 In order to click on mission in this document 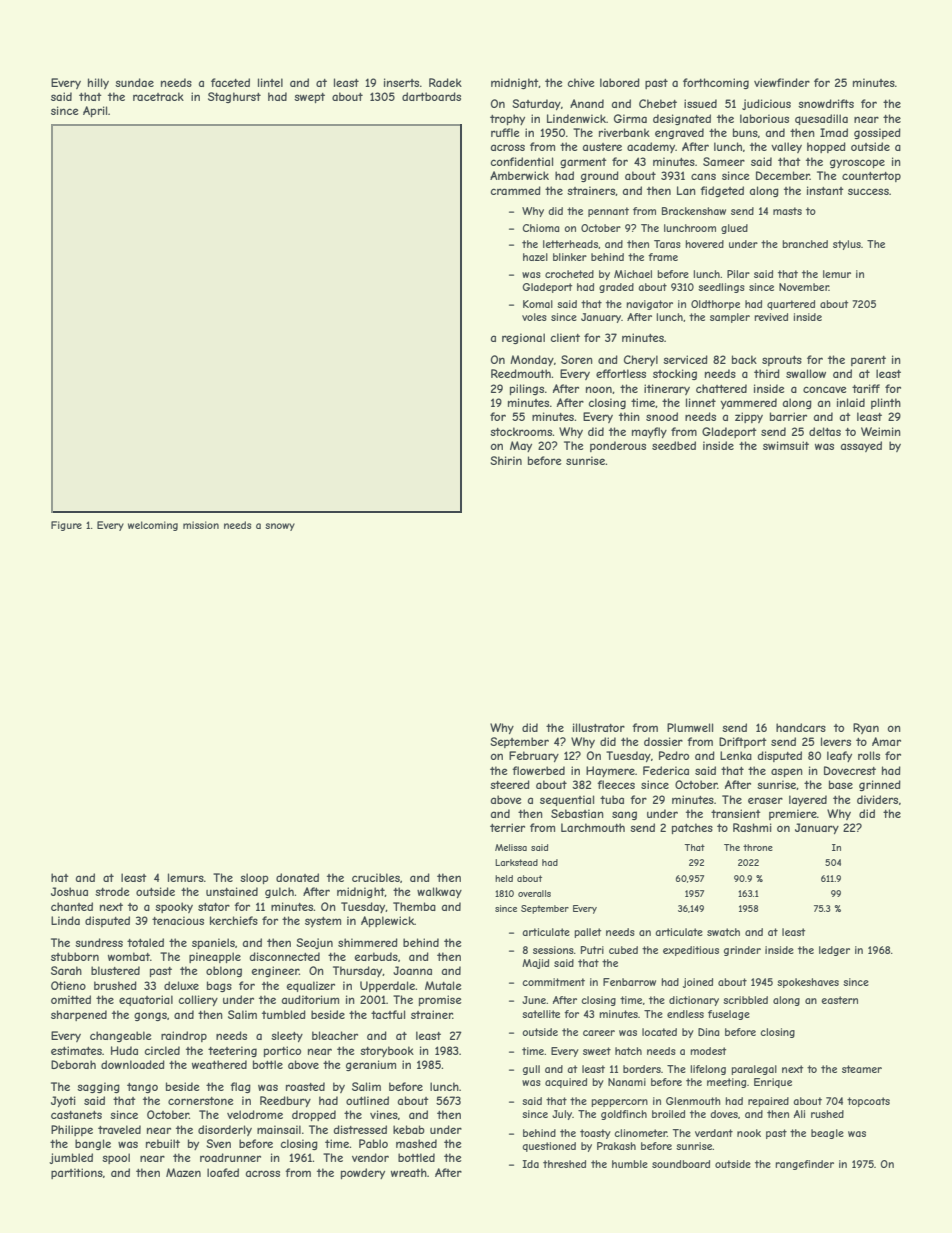, I will do `click(201, 525)`.
